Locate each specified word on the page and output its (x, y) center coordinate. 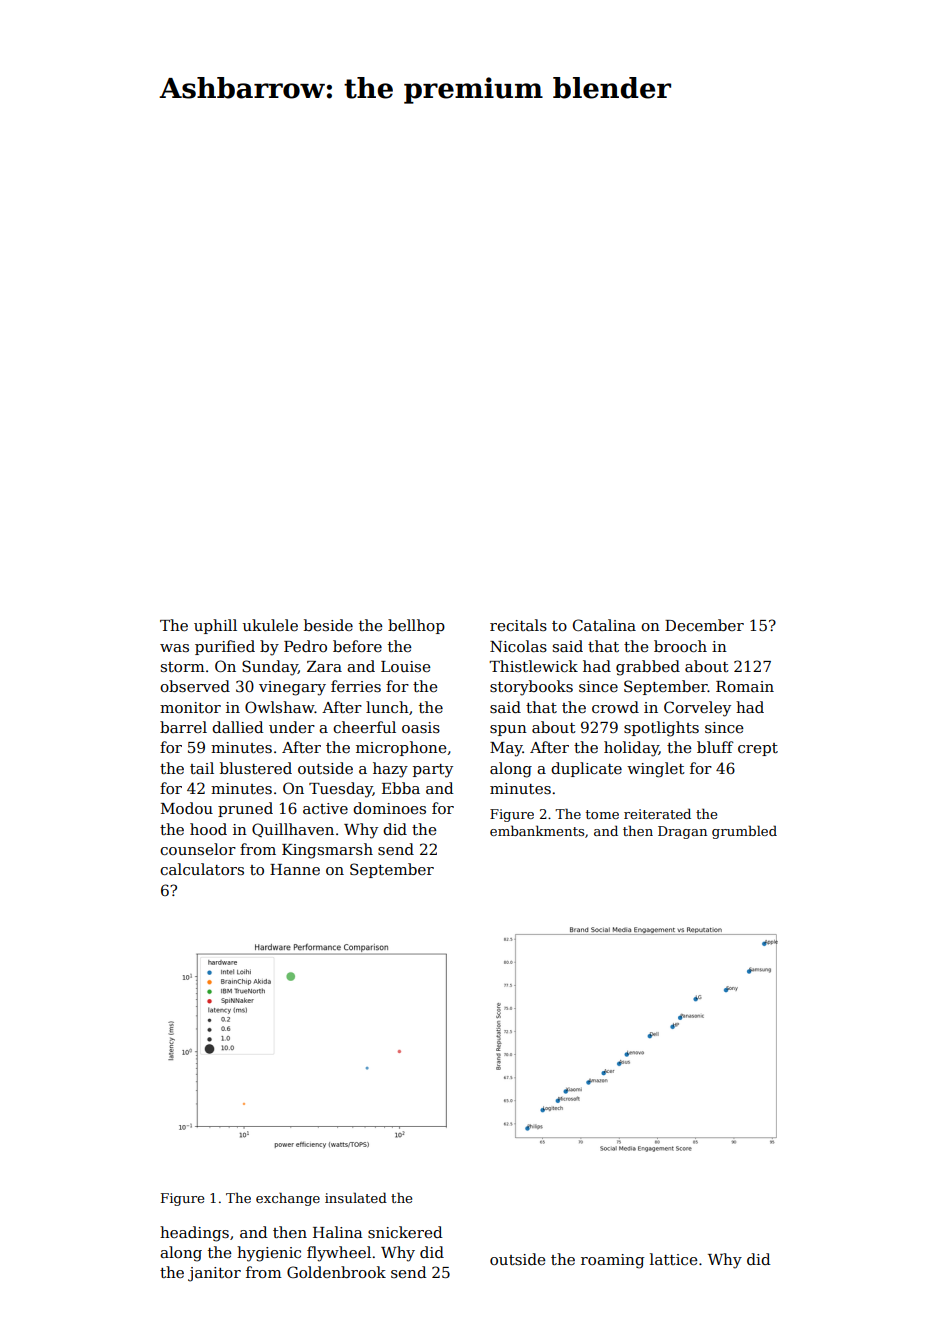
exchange (288, 1199)
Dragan (682, 832)
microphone (401, 748)
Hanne (295, 869)
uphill (215, 626)
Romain (745, 686)
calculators (202, 869)
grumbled (744, 832)
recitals (518, 625)
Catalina (604, 625)
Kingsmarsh (327, 851)
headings (194, 1234)
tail (202, 768)
